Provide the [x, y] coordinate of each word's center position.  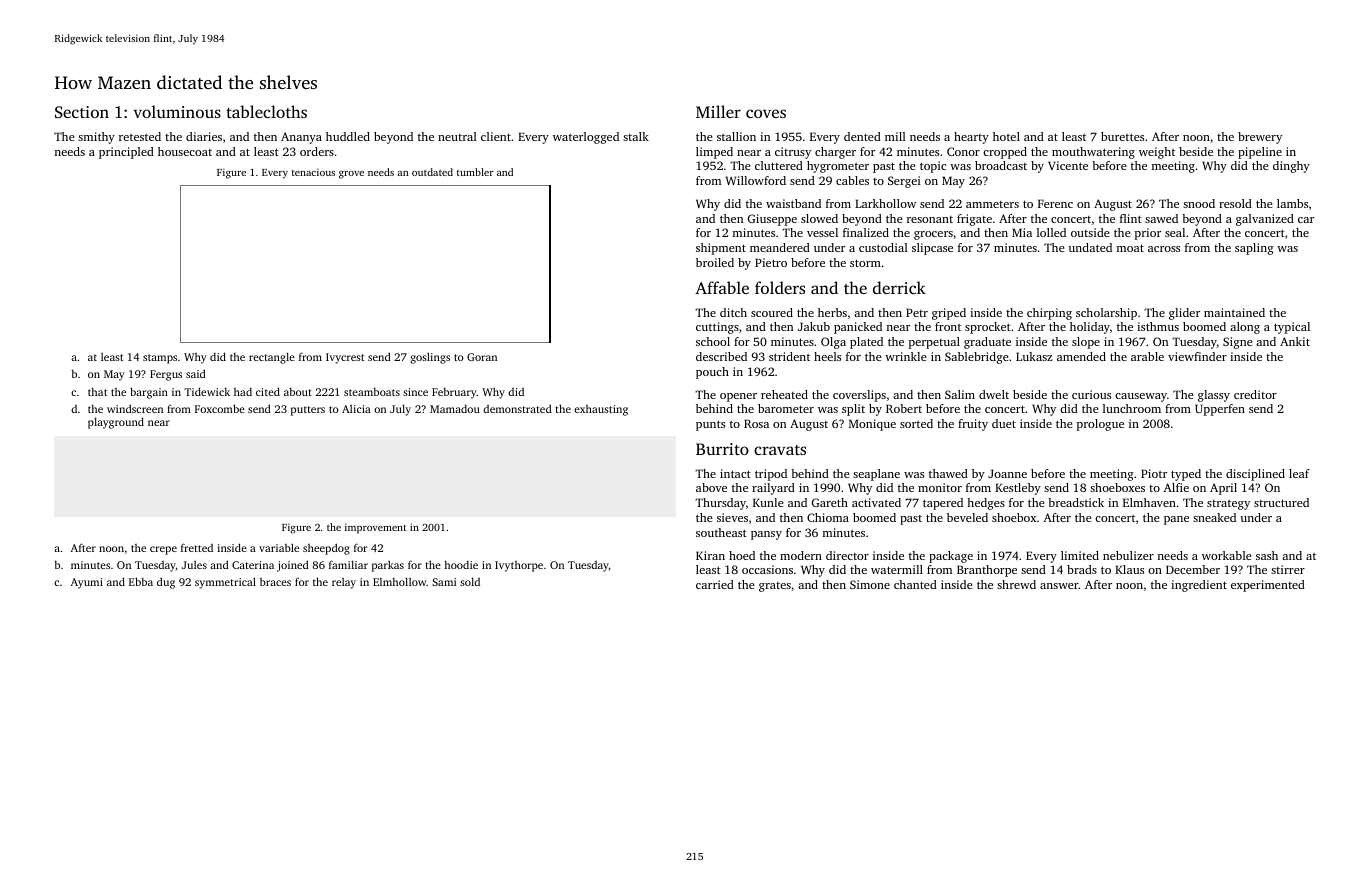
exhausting [601, 410]
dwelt [994, 394]
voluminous [177, 111]
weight [1157, 153]
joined [293, 566]
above [711, 487]
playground [116, 423]
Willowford [756, 180]
